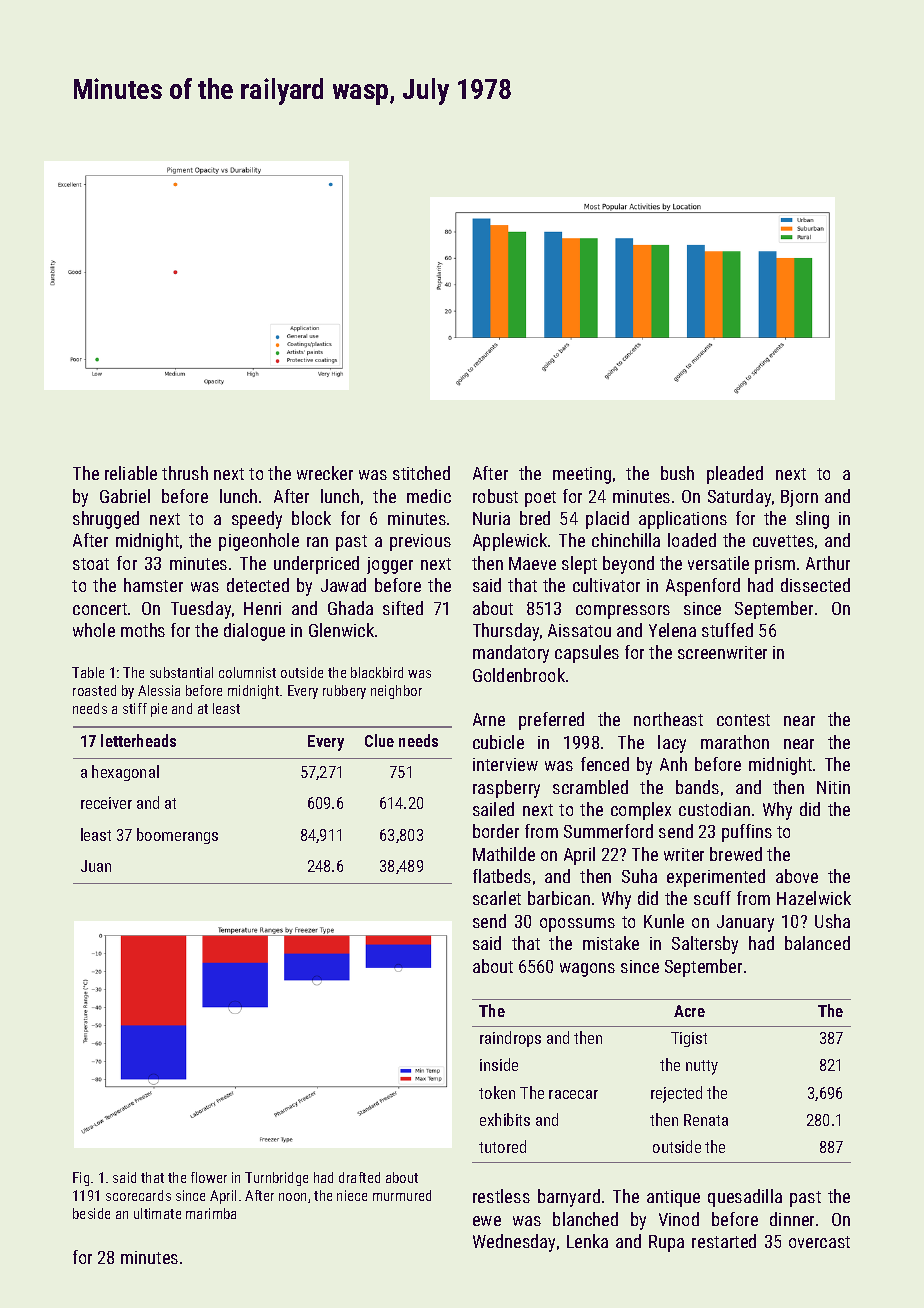  What do you see at coordinates (396, 692) in the document?
I see `neighbor` at bounding box center [396, 692].
